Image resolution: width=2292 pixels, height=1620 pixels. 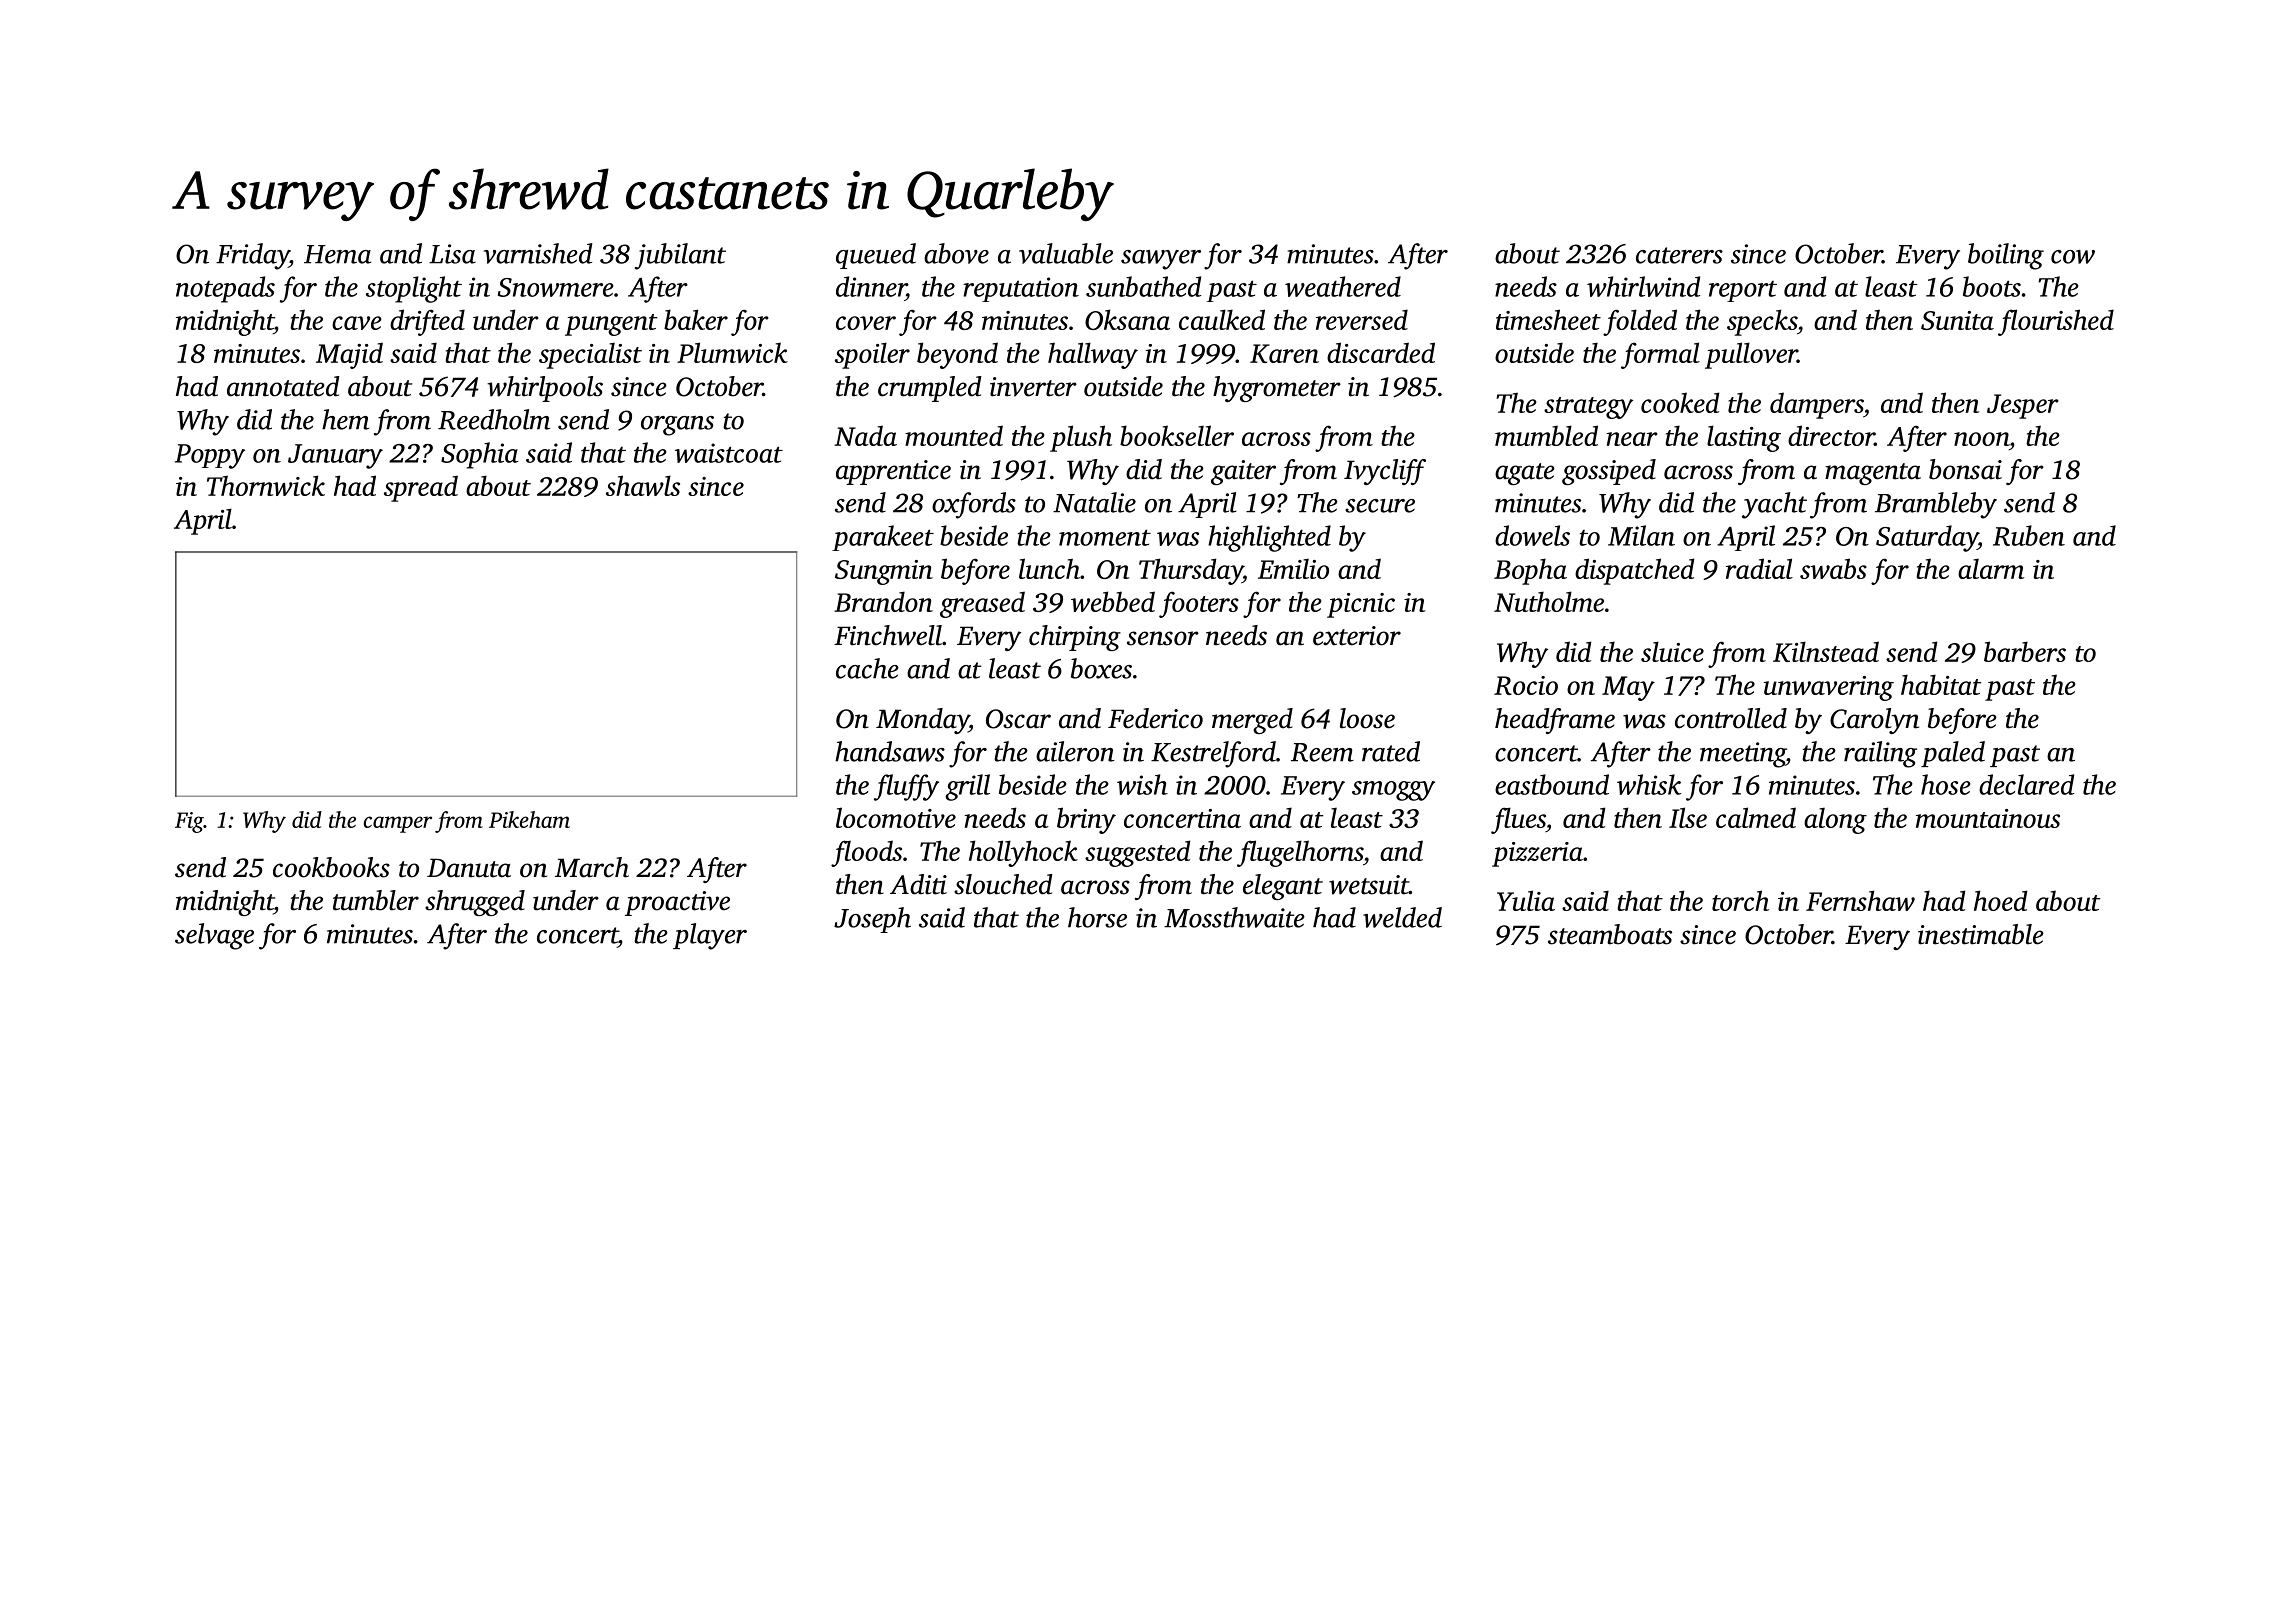 What do you see at coordinates (1367, 718) in the screenshot?
I see `loose` at bounding box center [1367, 718].
